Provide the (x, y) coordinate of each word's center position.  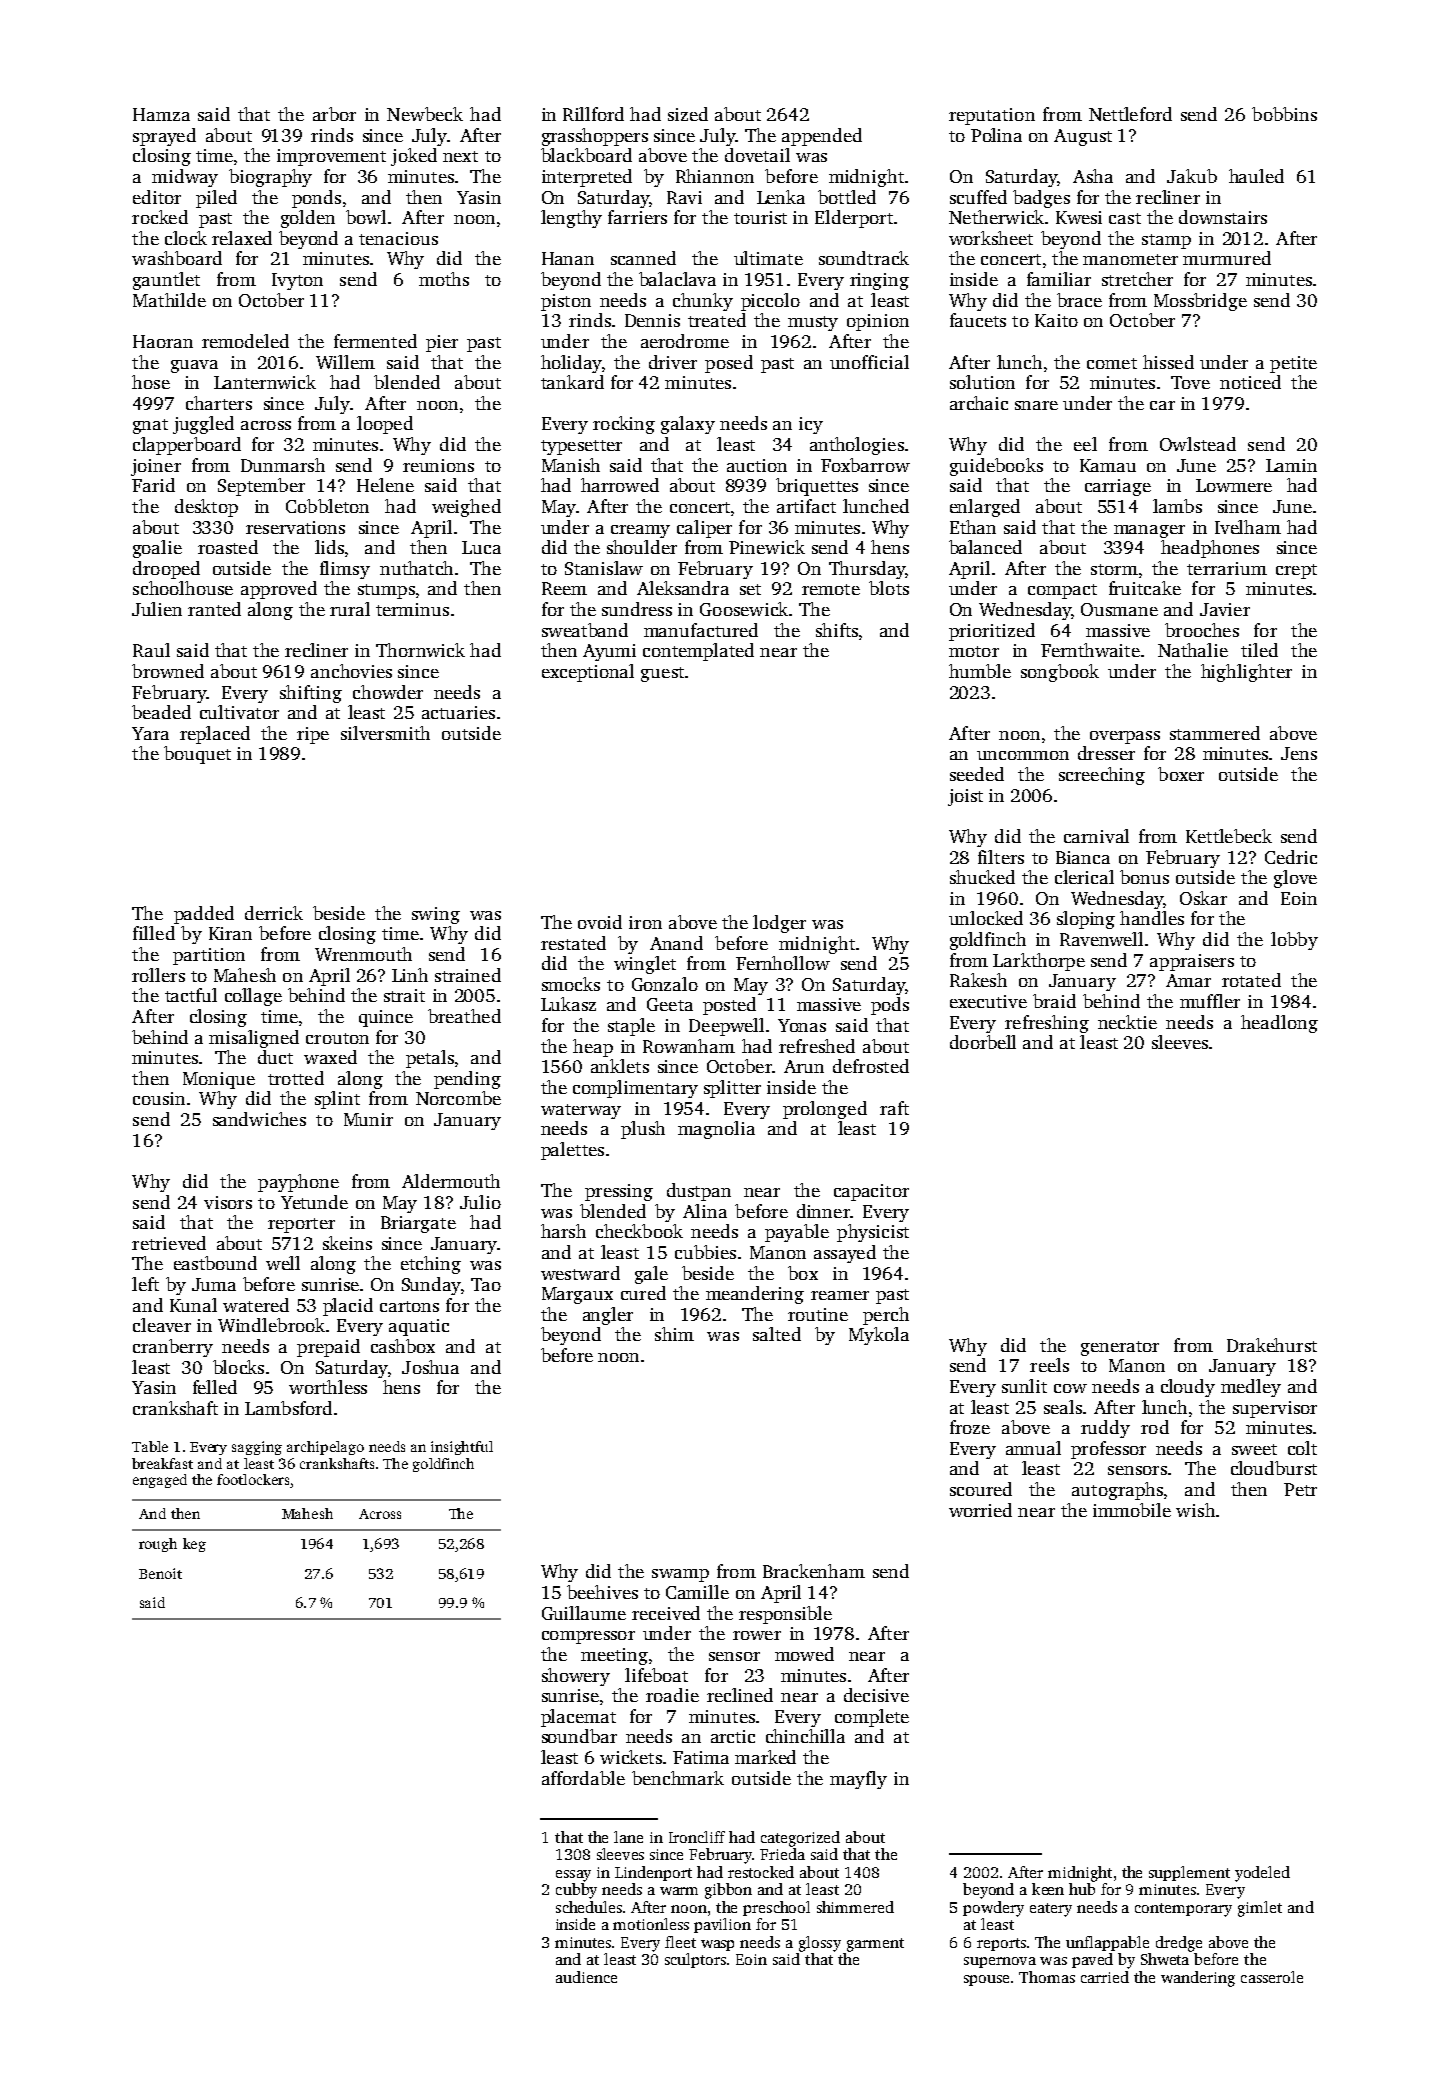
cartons (409, 1306)
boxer (1181, 774)
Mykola (879, 1336)
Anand (676, 943)
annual (1033, 1448)
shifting (311, 694)
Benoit (160, 1573)
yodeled (1262, 1874)
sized (688, 114)
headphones (1210, 549)
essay (573, 1876)
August (1083, 137)
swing (436, 915)
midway (185, 178)
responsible (785, 1615)
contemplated (698, 652)
